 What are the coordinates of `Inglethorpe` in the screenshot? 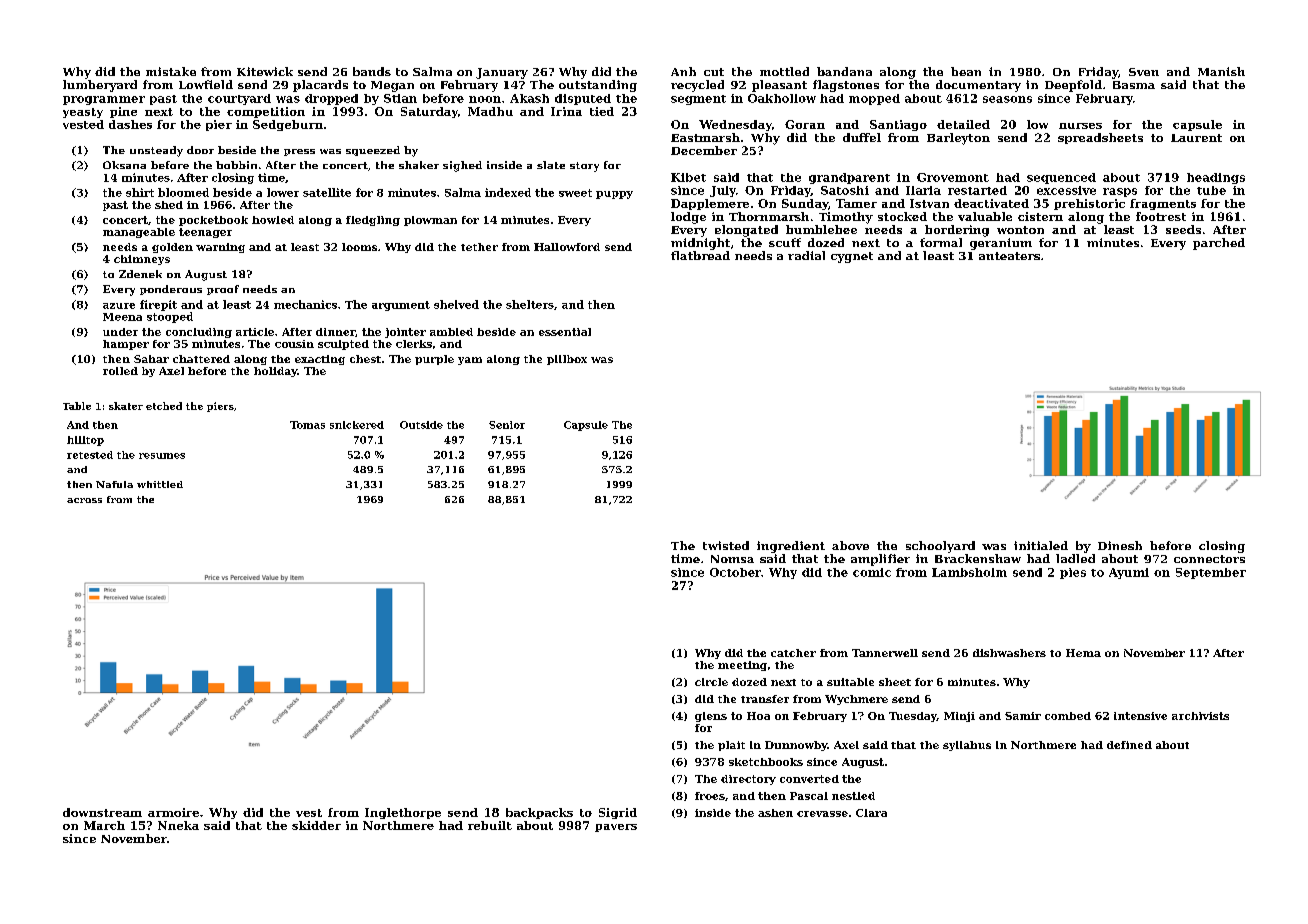 It's located at (403, 813).
